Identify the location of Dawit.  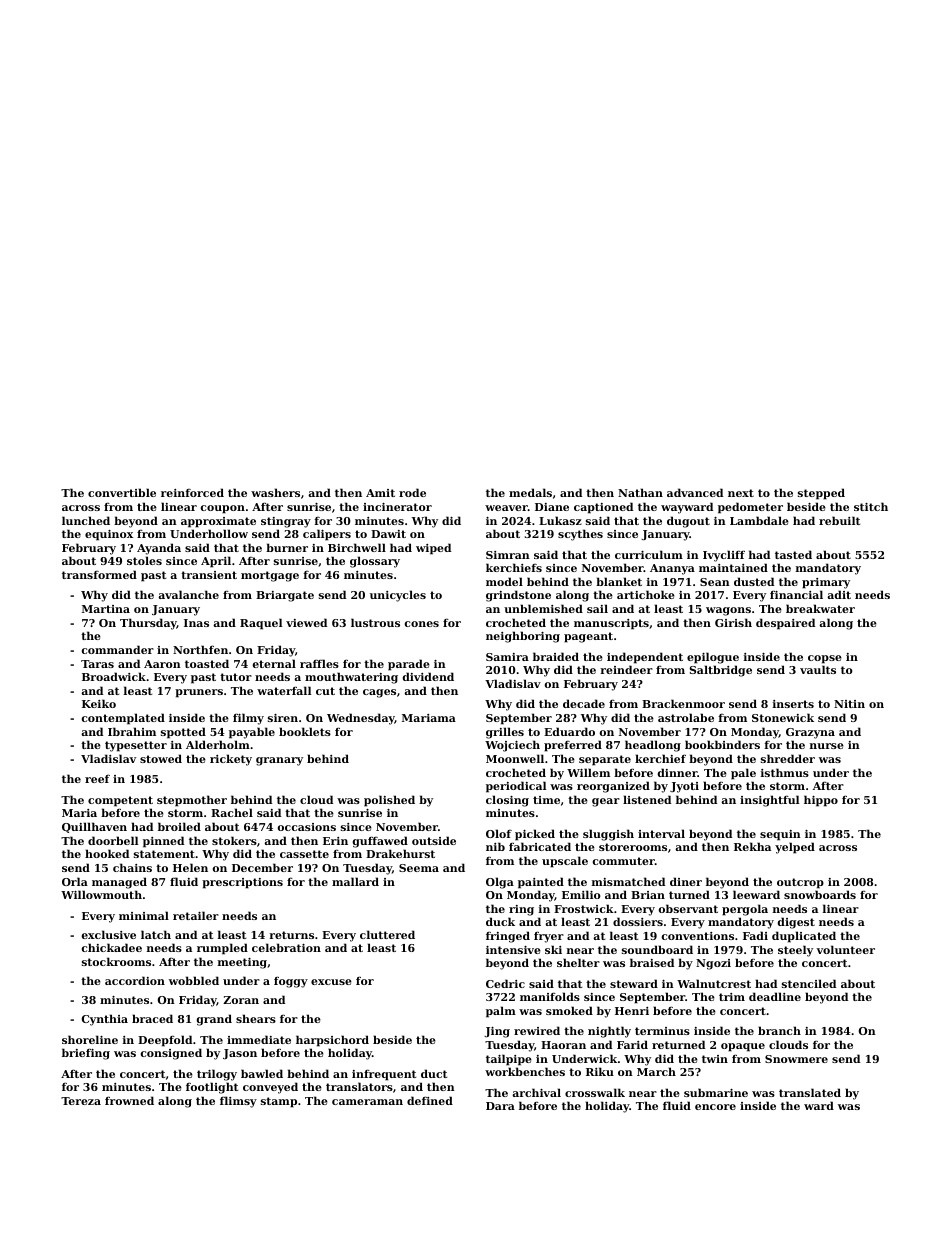
(388, 534).
